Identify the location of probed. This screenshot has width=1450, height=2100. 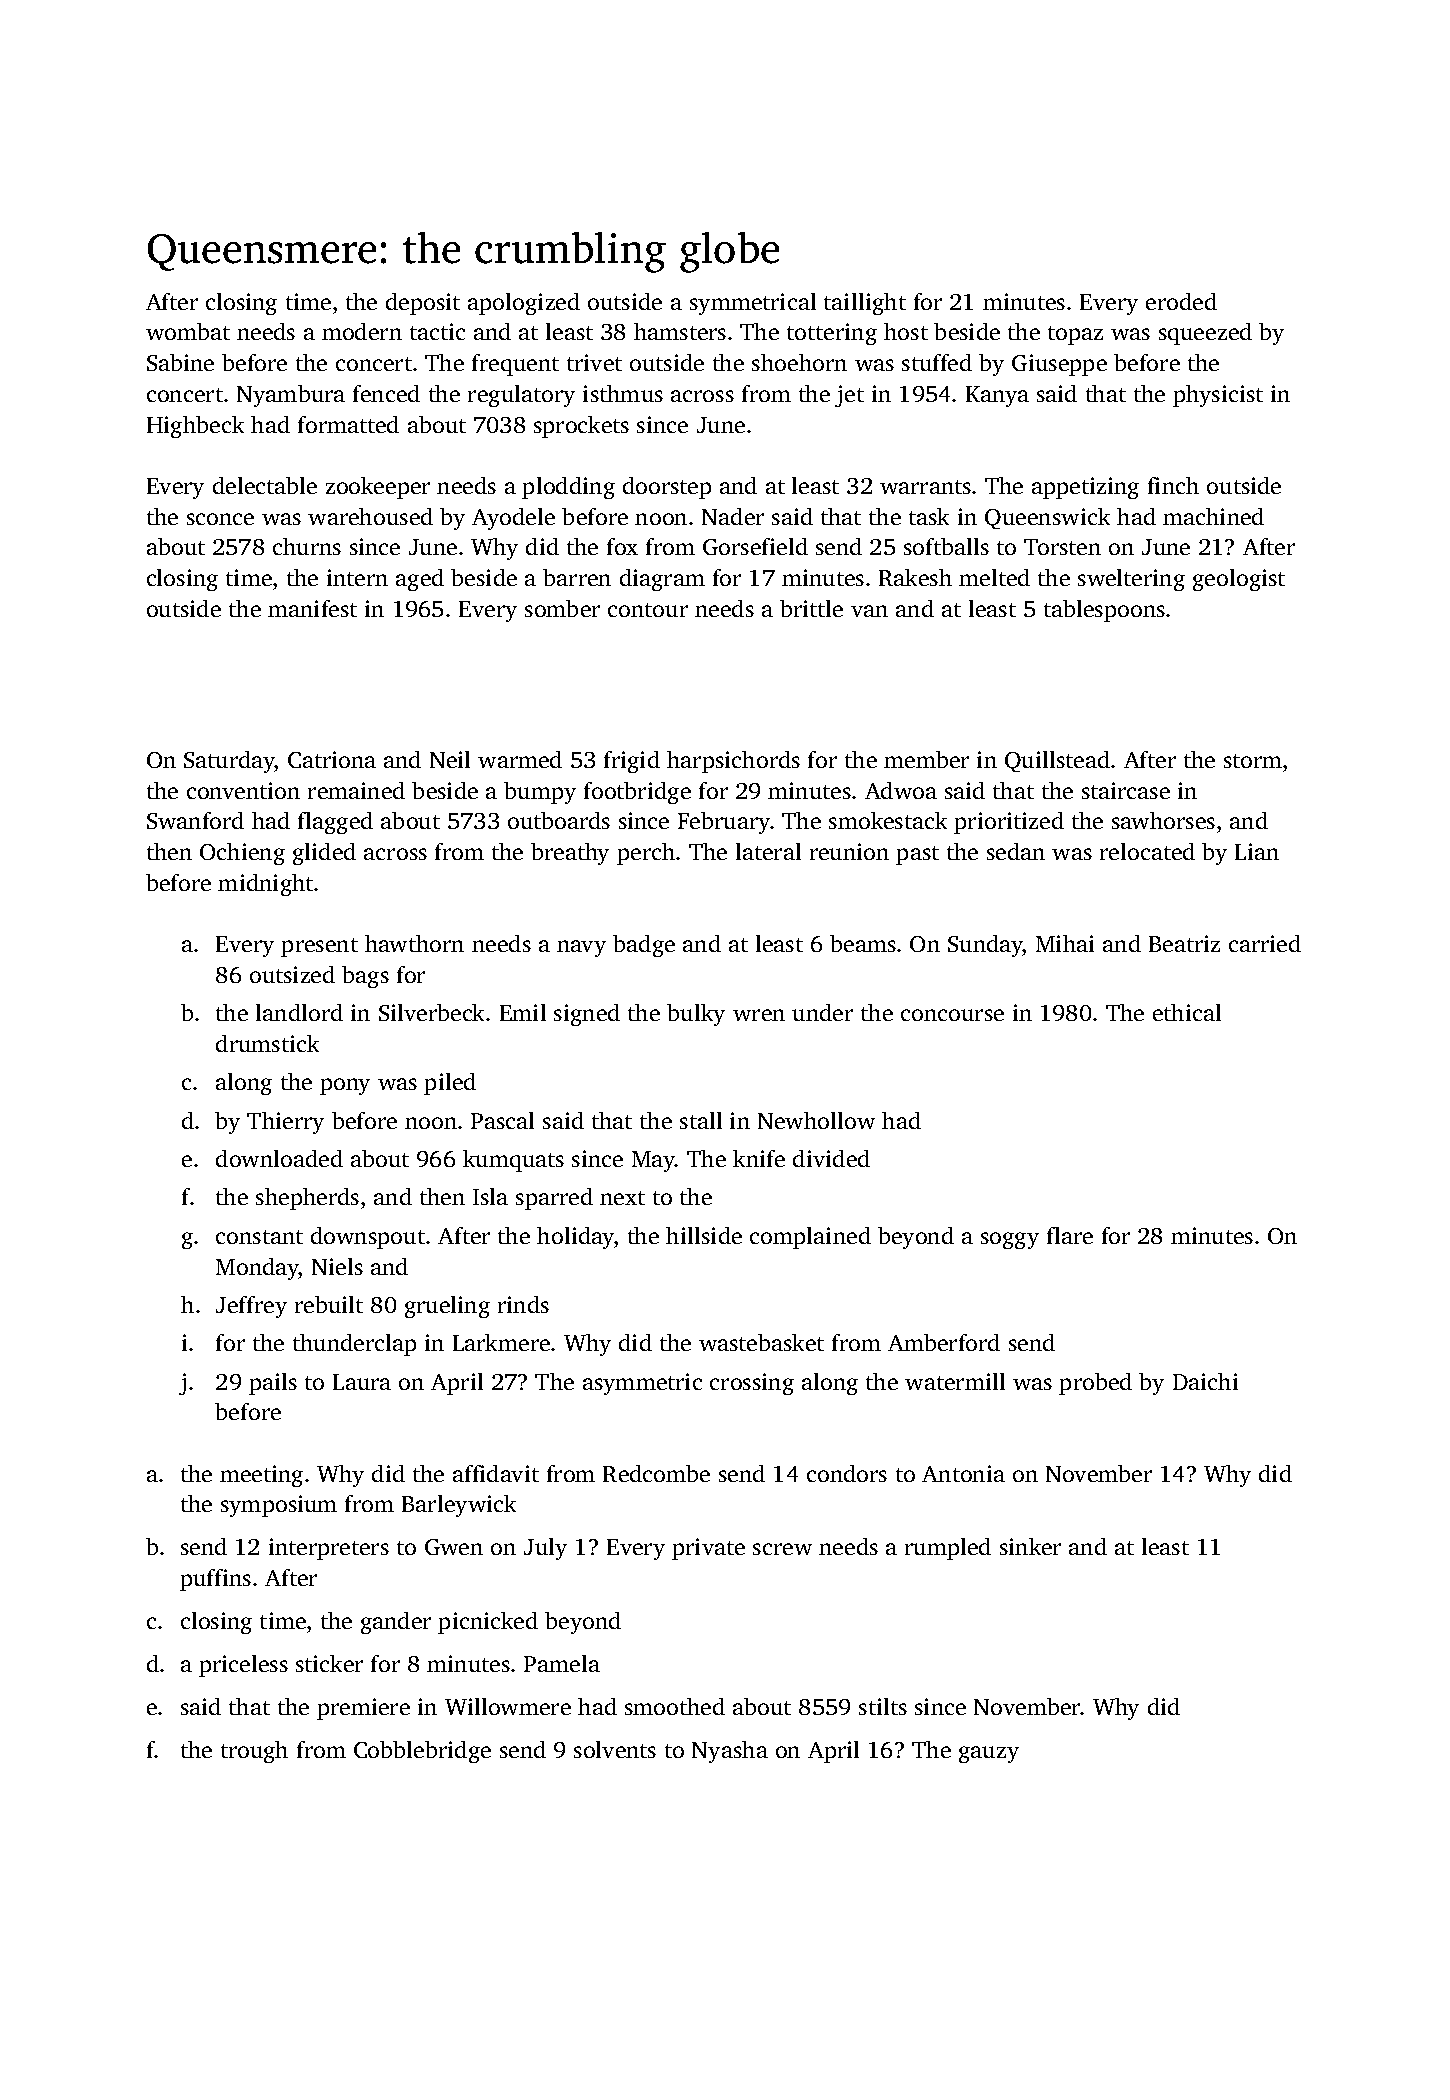
(1095, 1384).
